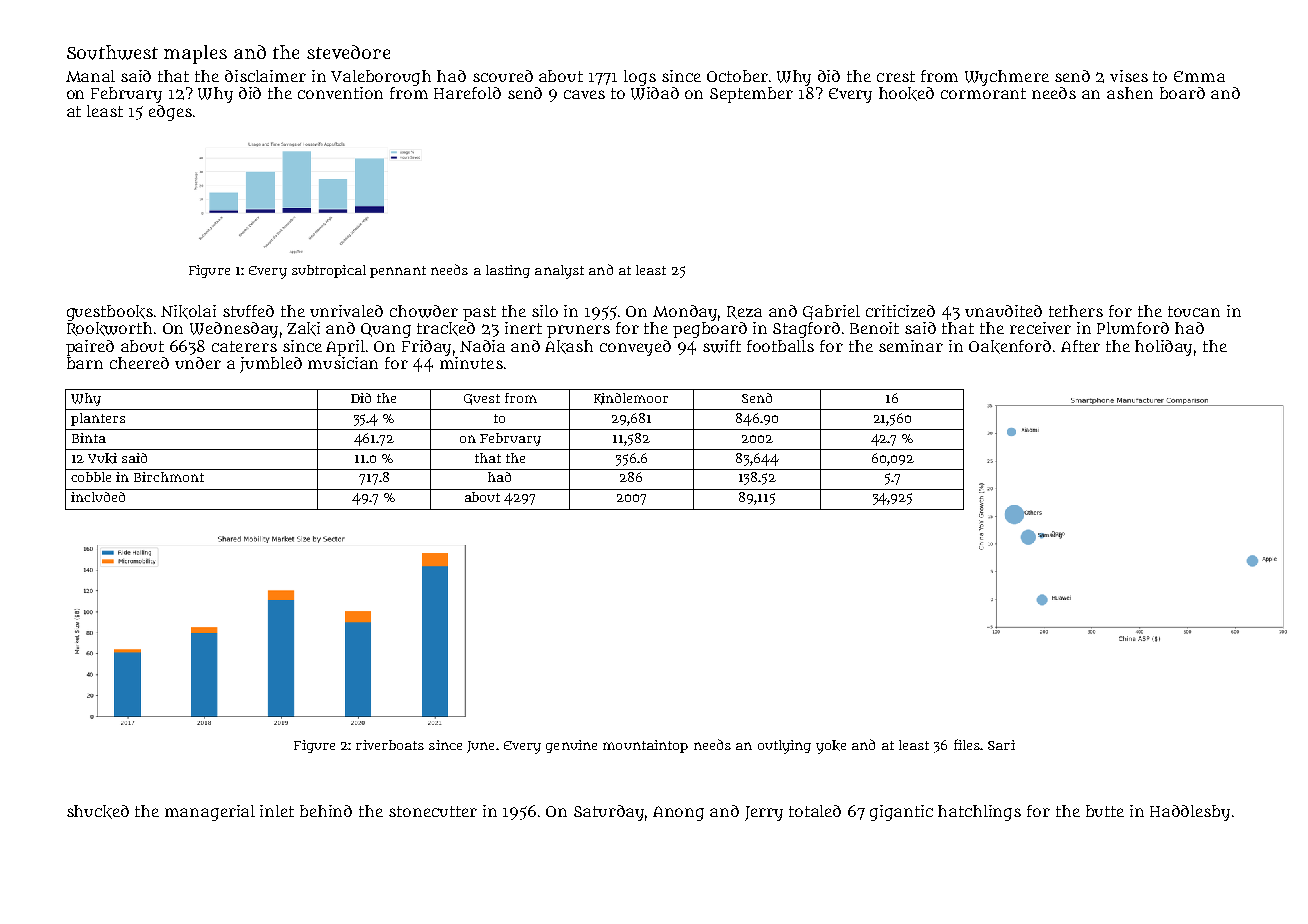 The image size is (1308, 924). What do you see at coordinates (390, 745) in the image?
I see `riverboats` at bounding box center [390, 745].
